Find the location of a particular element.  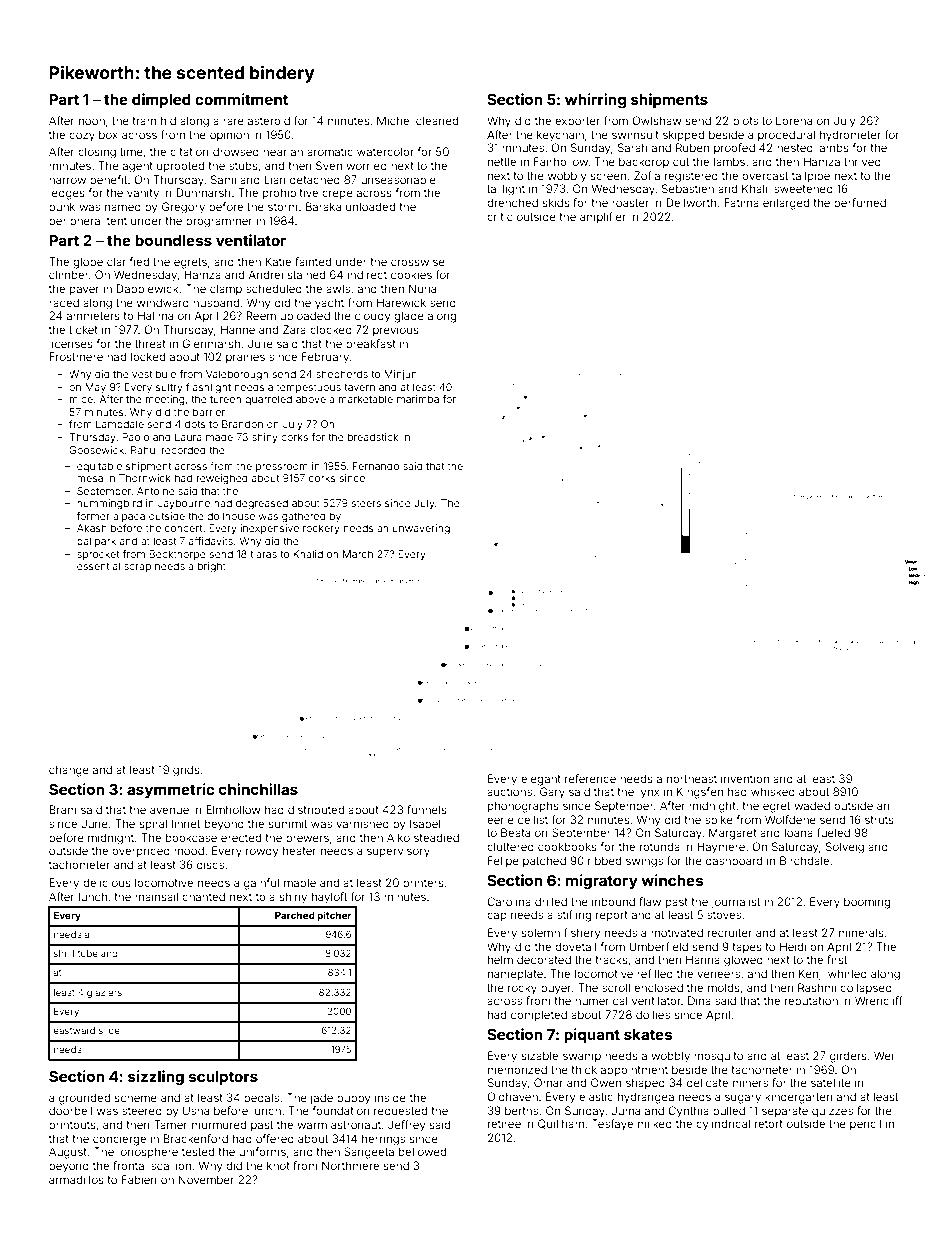

glaziers is located at coordinates (104, 993).
